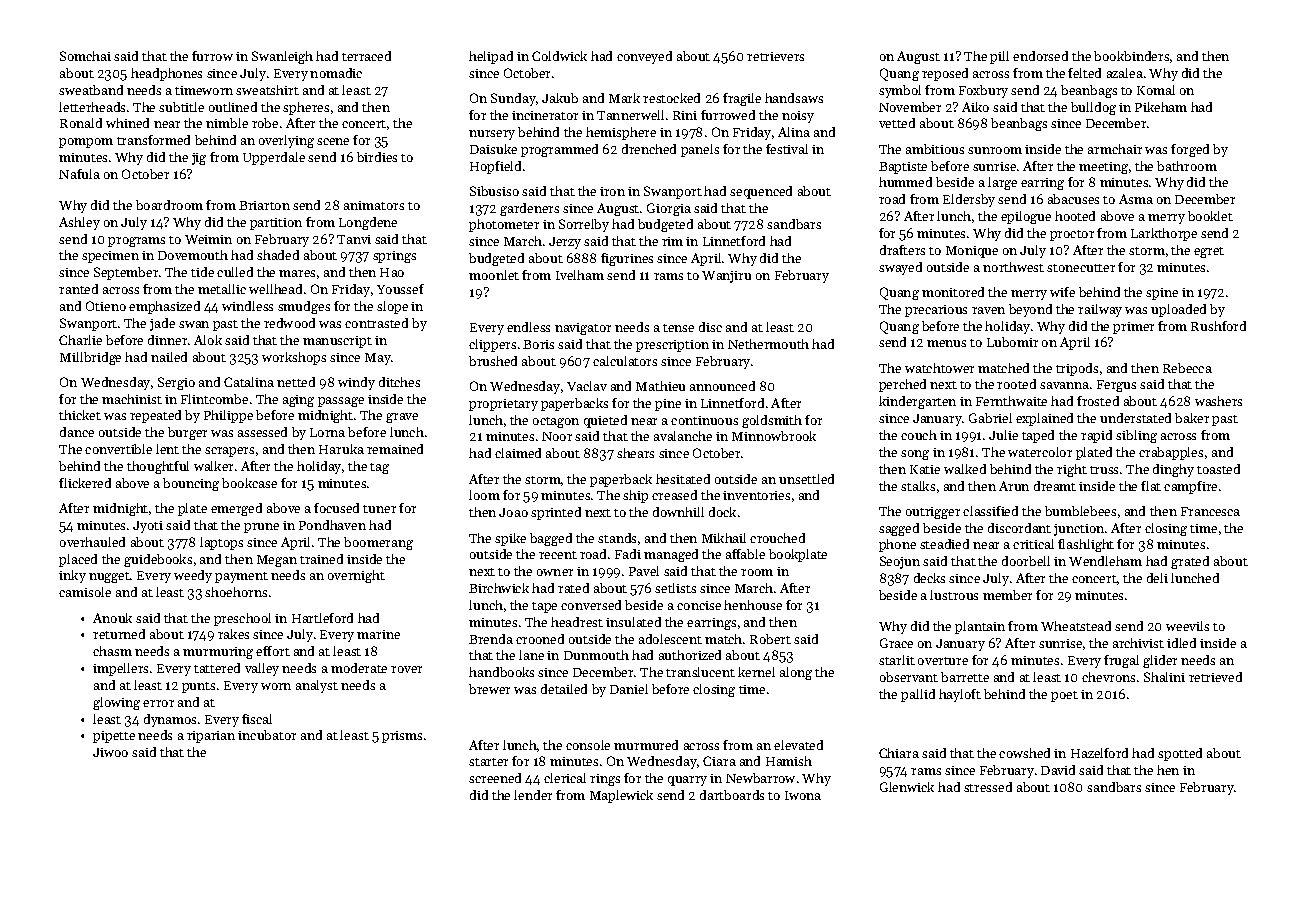  What do you see at coordinates (944, 544) in the document?
I see `steadied` at bounding box center [944, 544].
